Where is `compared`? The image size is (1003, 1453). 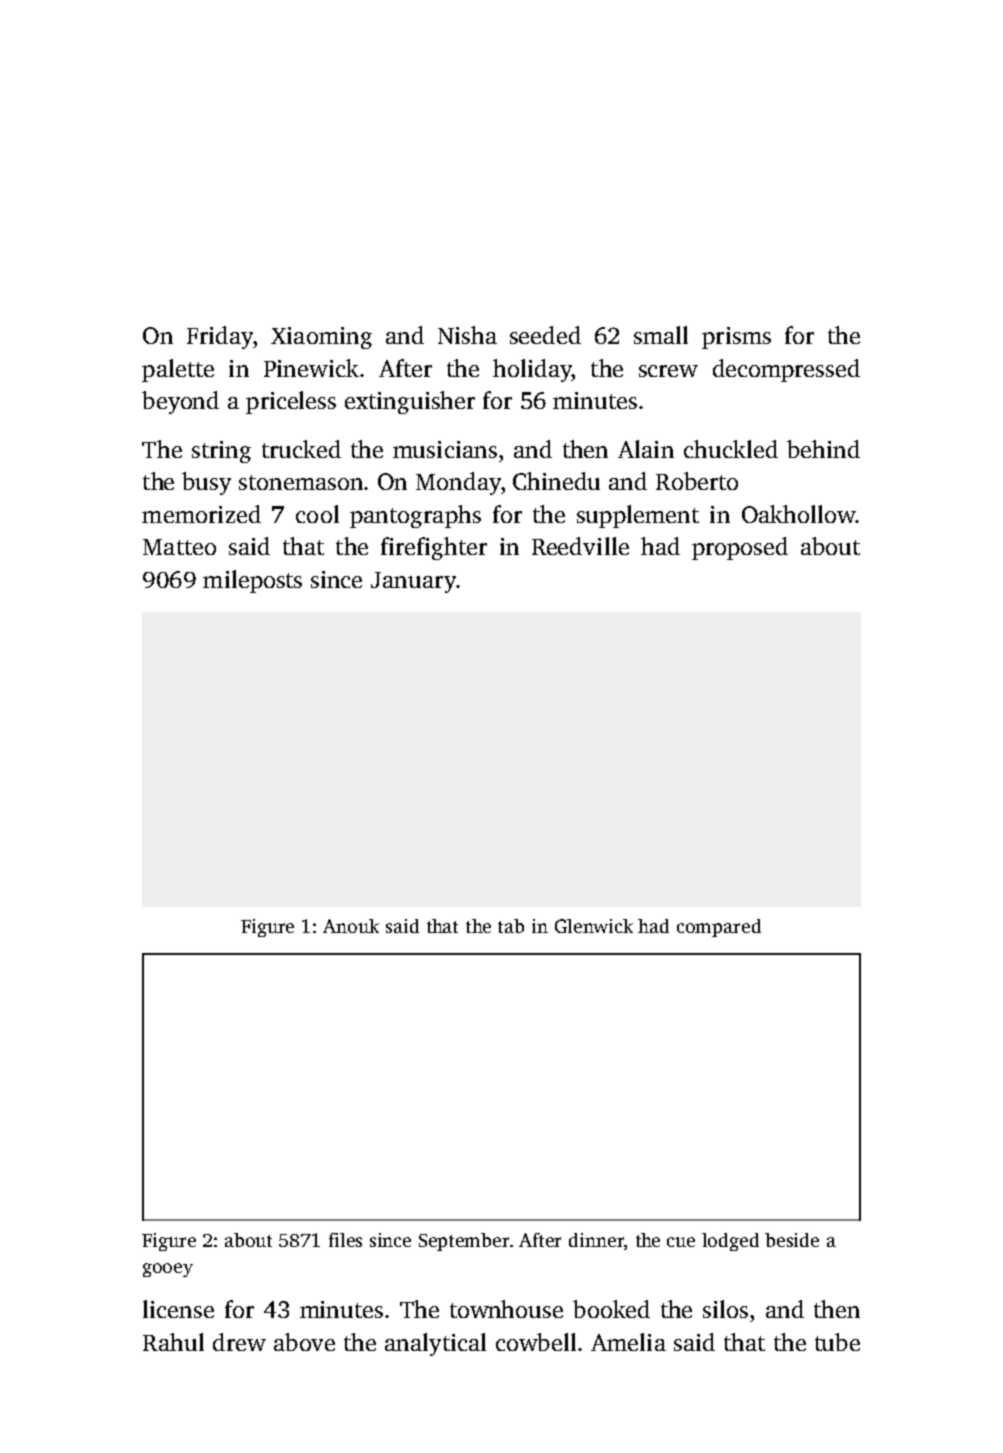 compared is located at coordinates (719, 928).
